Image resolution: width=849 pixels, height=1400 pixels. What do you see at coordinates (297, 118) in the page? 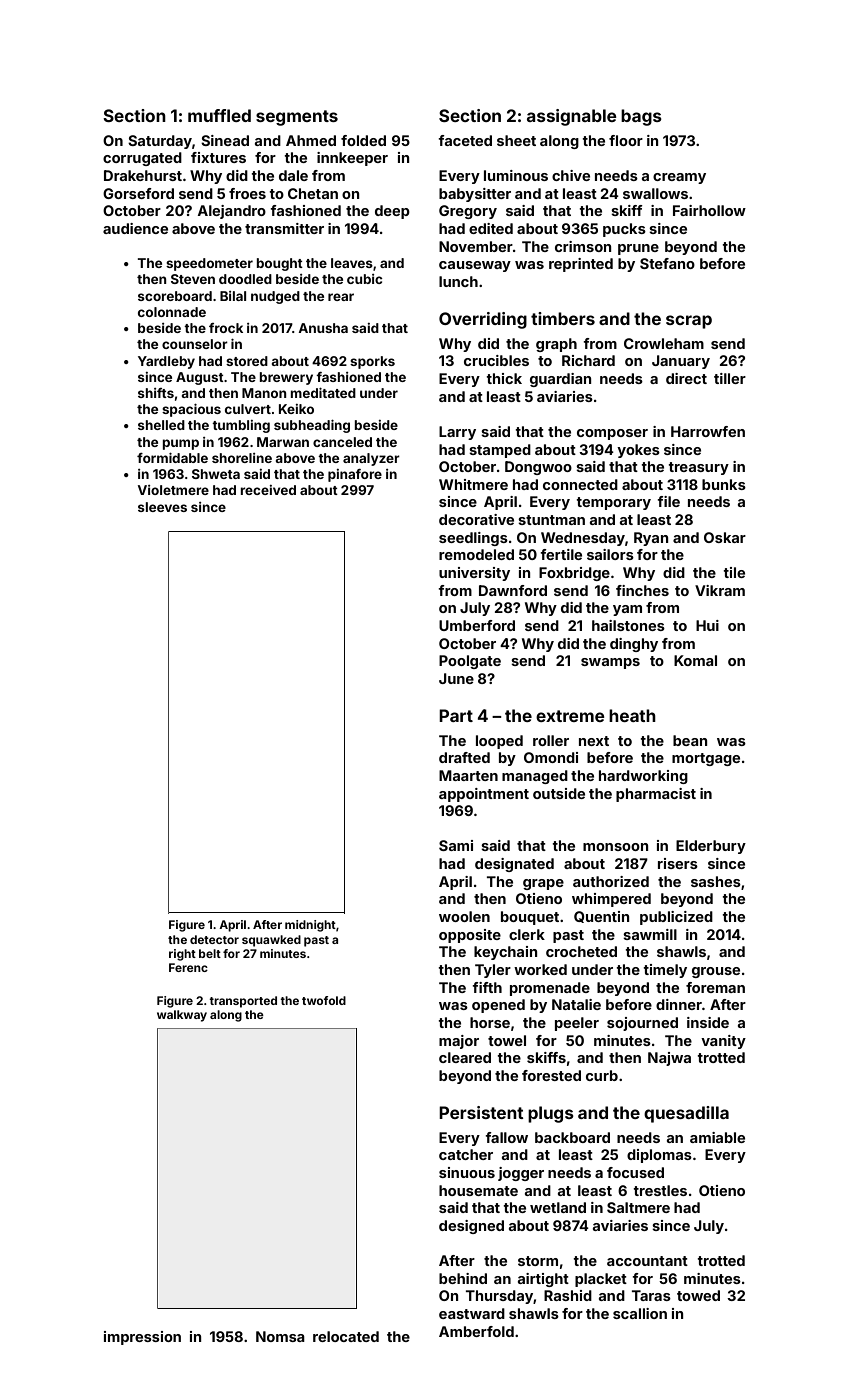
I see `segments` at bounding box center [297, 118].
